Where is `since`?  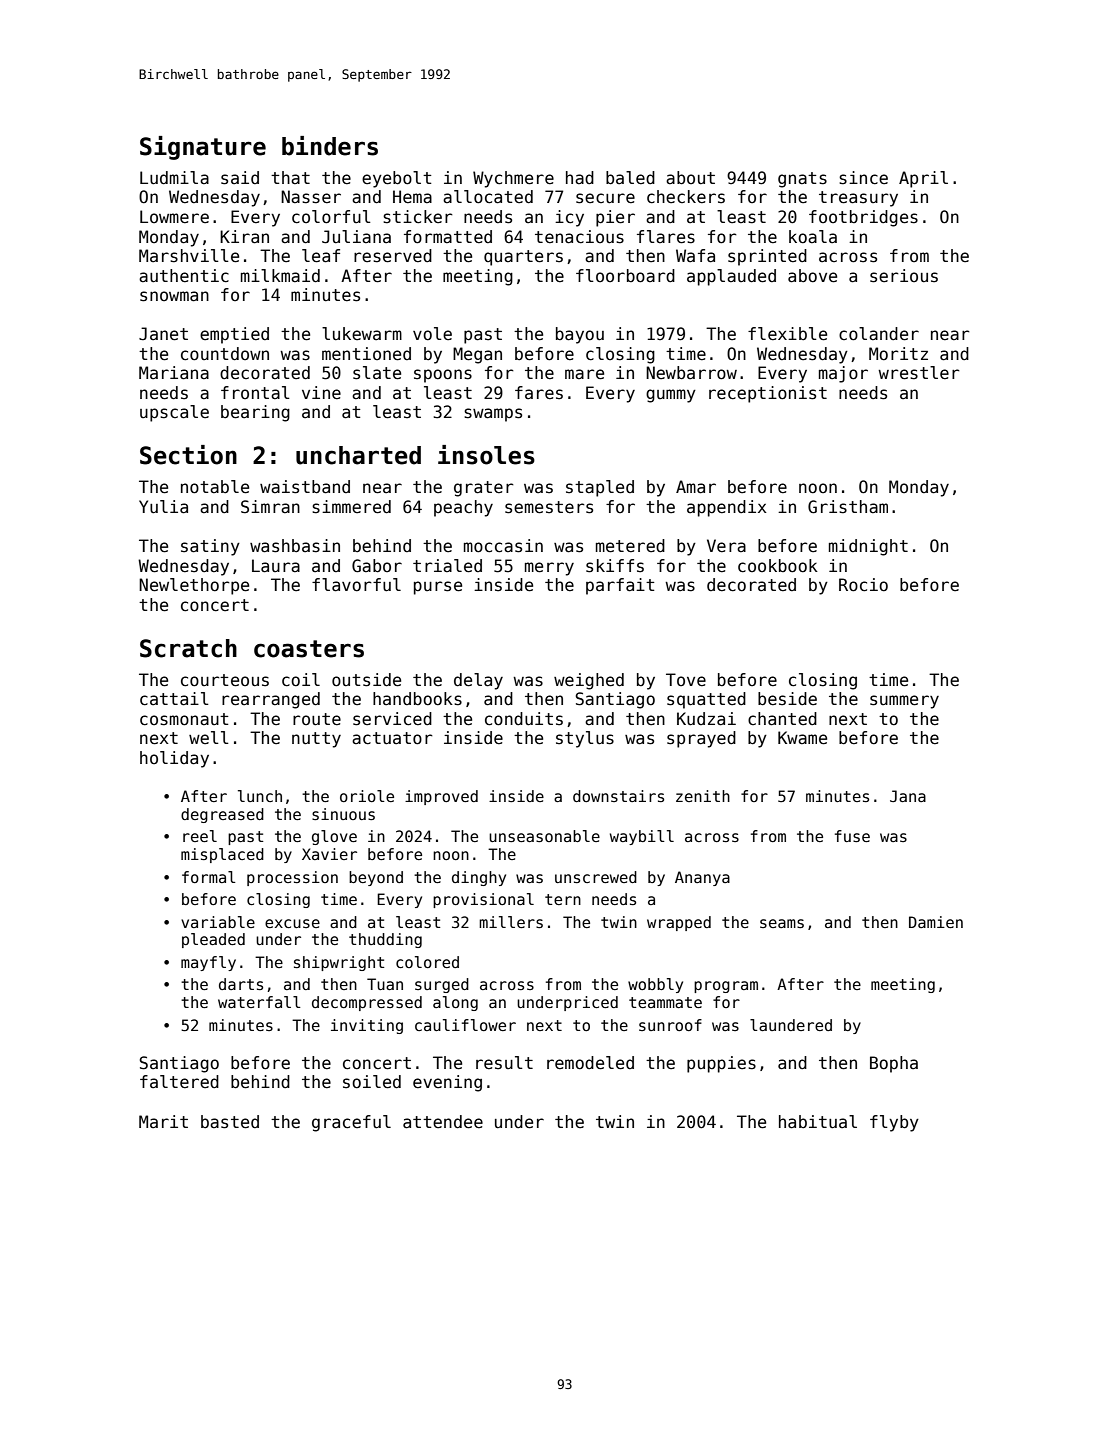
since is located at coordinates (863, 178).
